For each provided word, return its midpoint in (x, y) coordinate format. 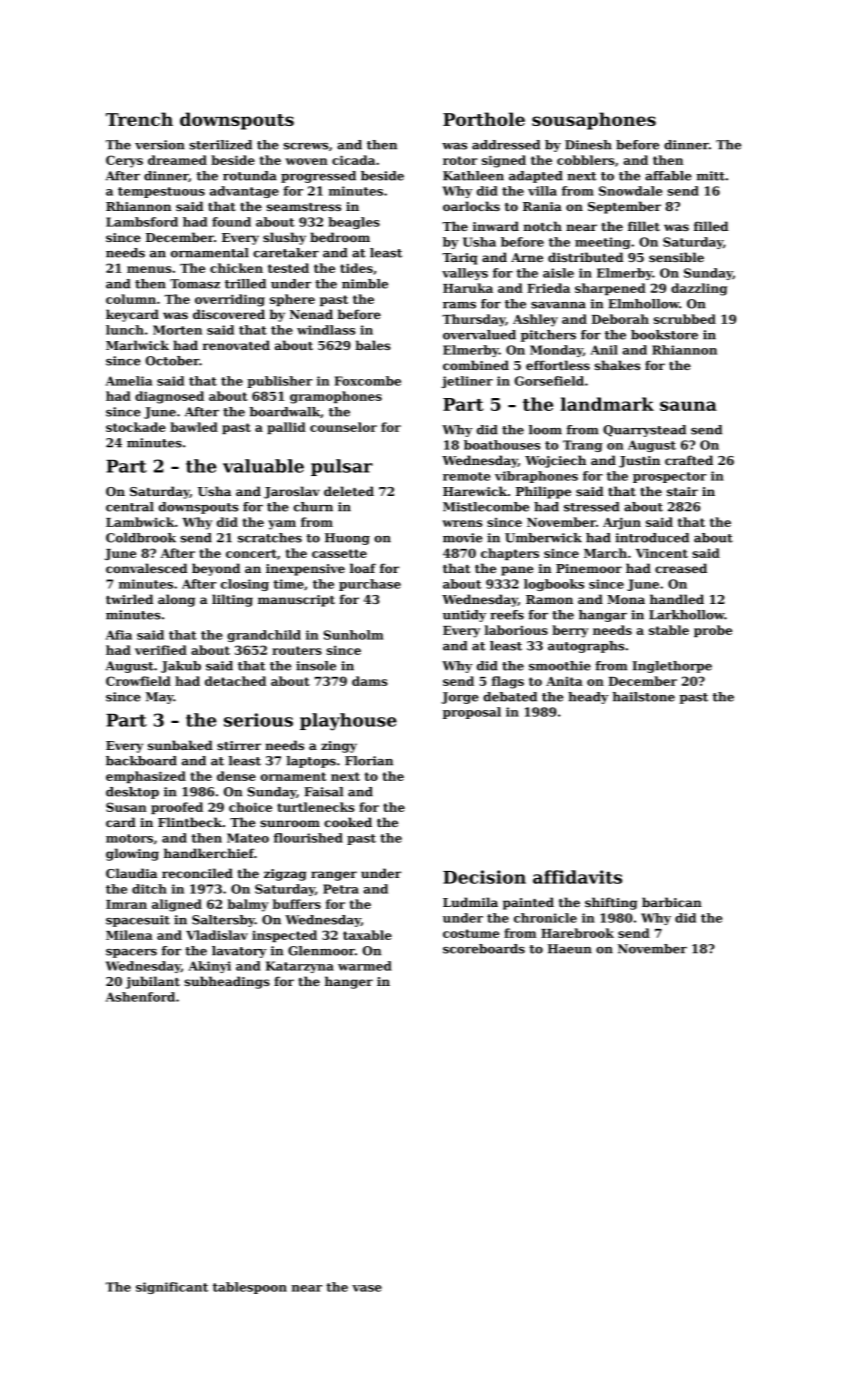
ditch (149, 889)
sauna (688, 406)
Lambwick (140, 522)
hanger (349, 982)
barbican (672, 902)
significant (172, 1288)
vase (367, 1288)
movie (462, 538)
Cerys (124, 161)
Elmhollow (643, 304)
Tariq (459, 259)
